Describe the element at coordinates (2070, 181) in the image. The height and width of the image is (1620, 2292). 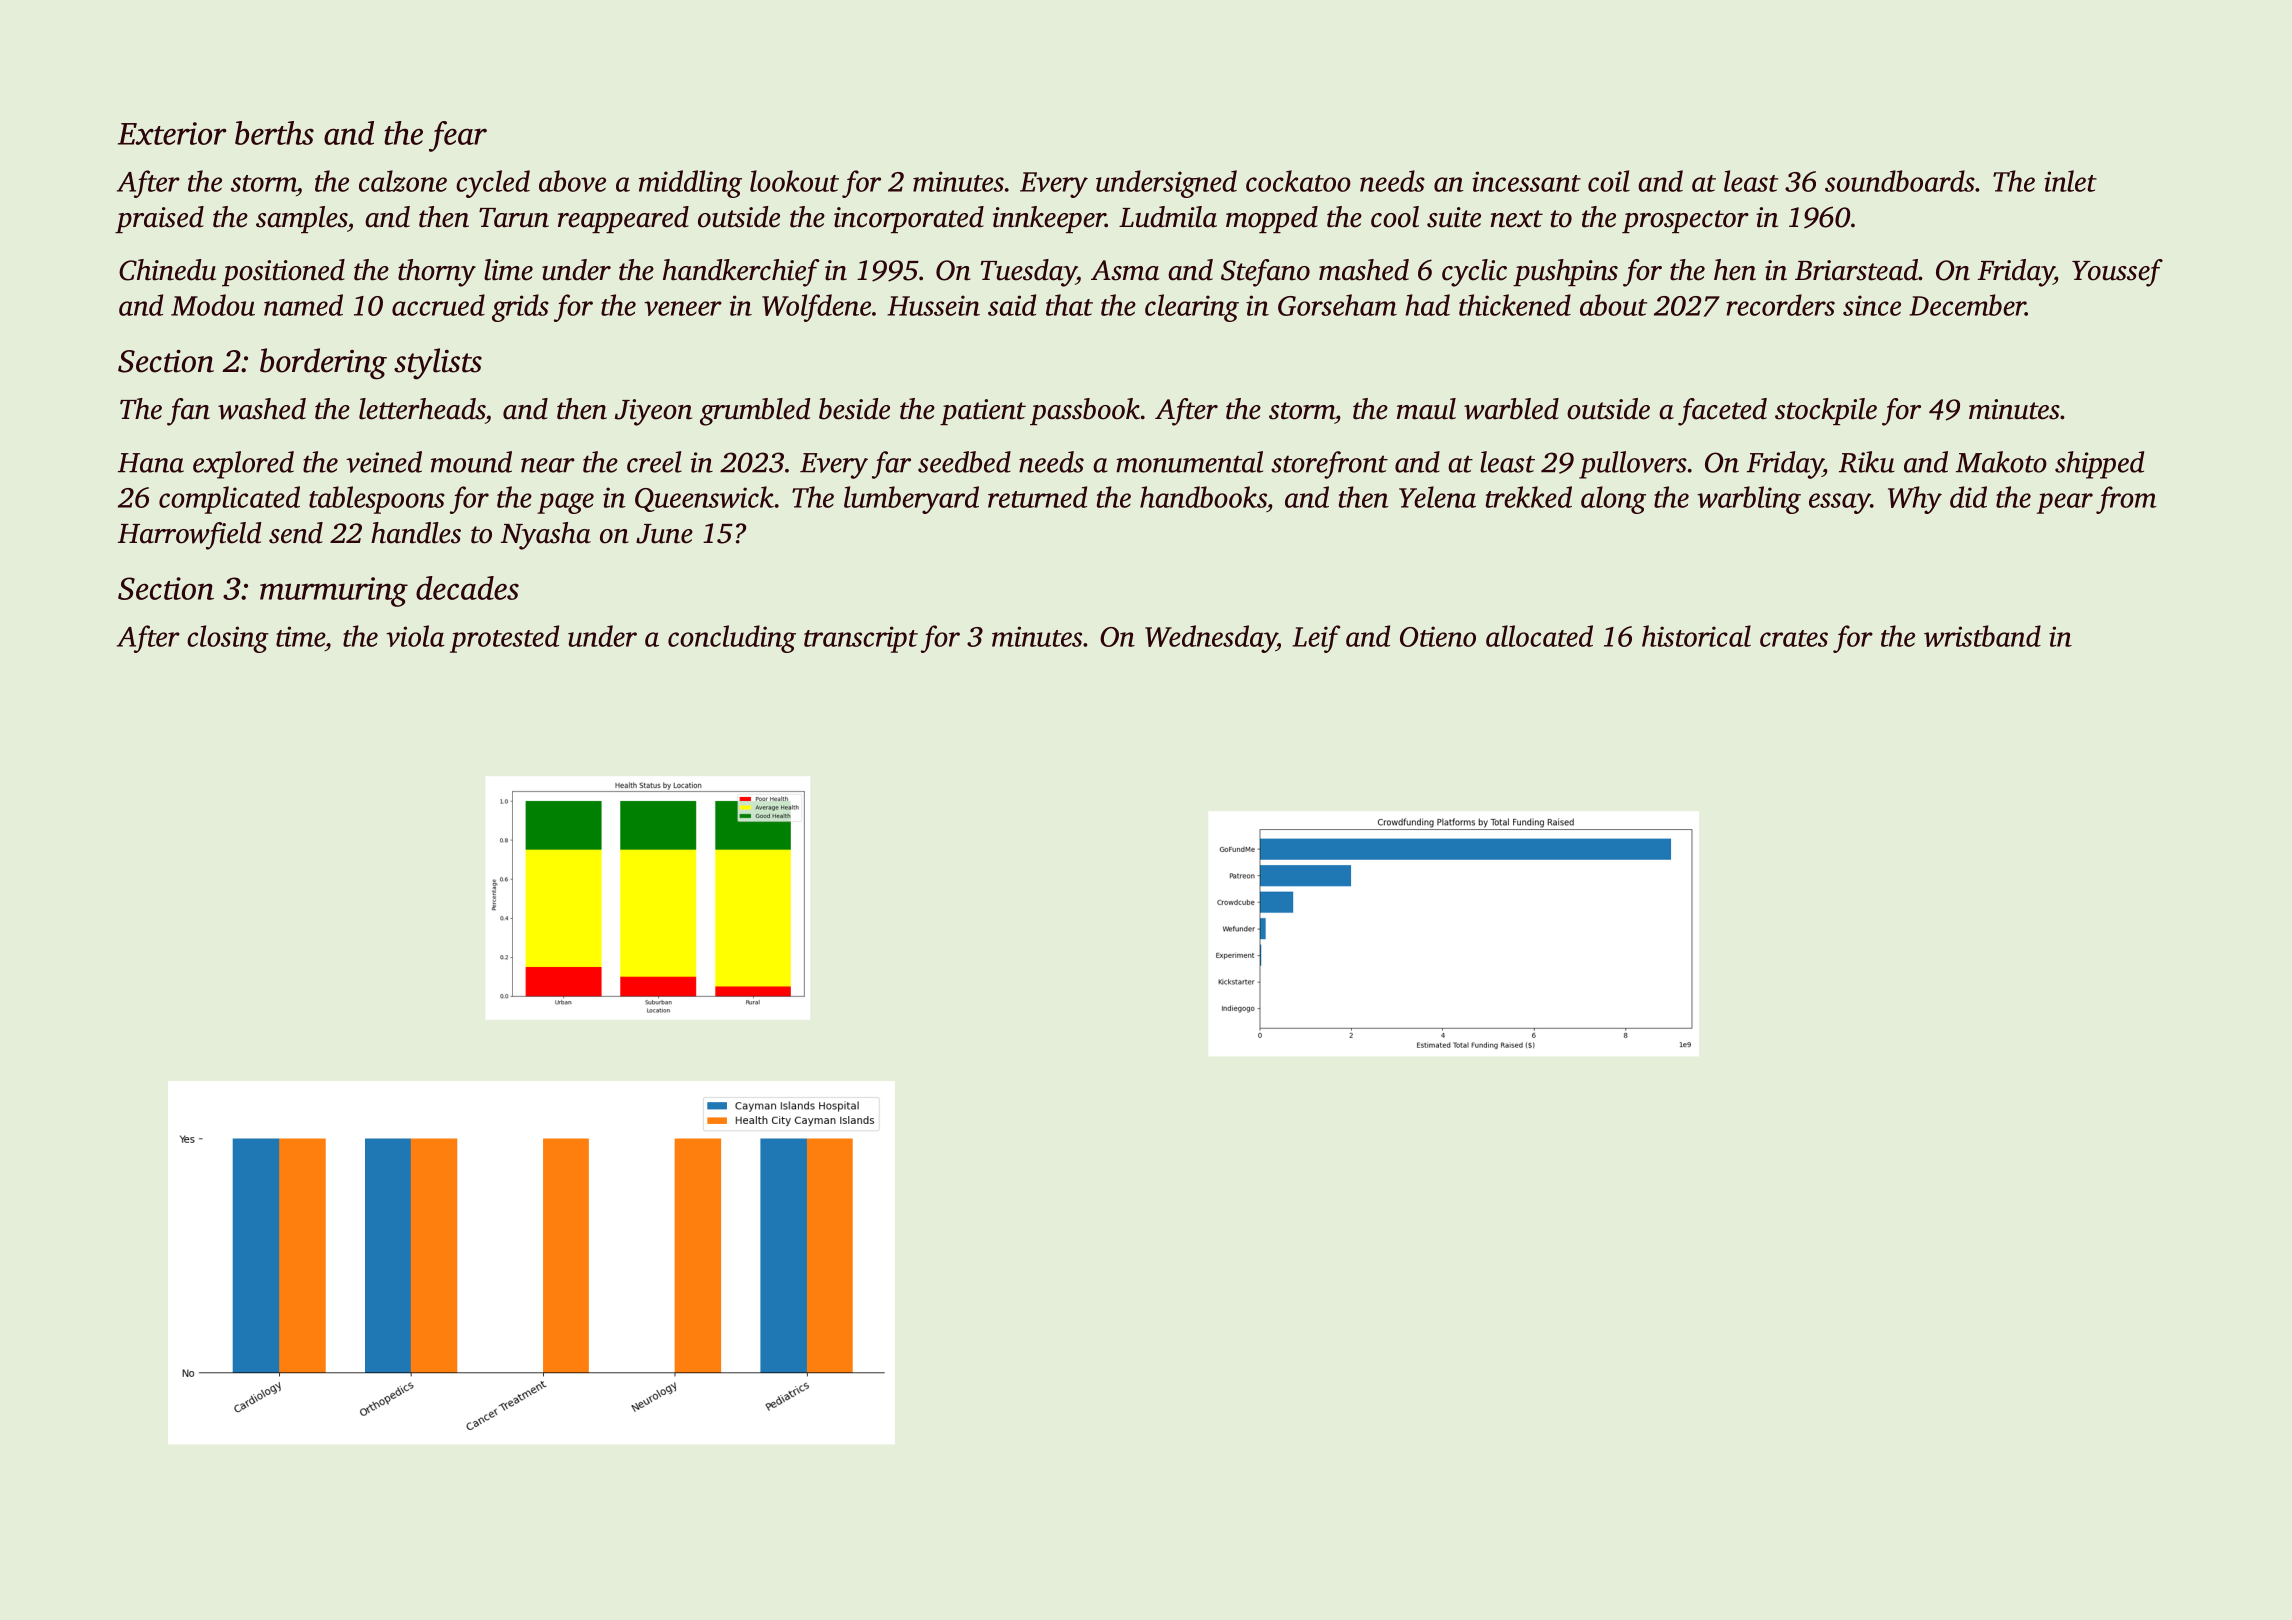
I see `inlet` at that location.
